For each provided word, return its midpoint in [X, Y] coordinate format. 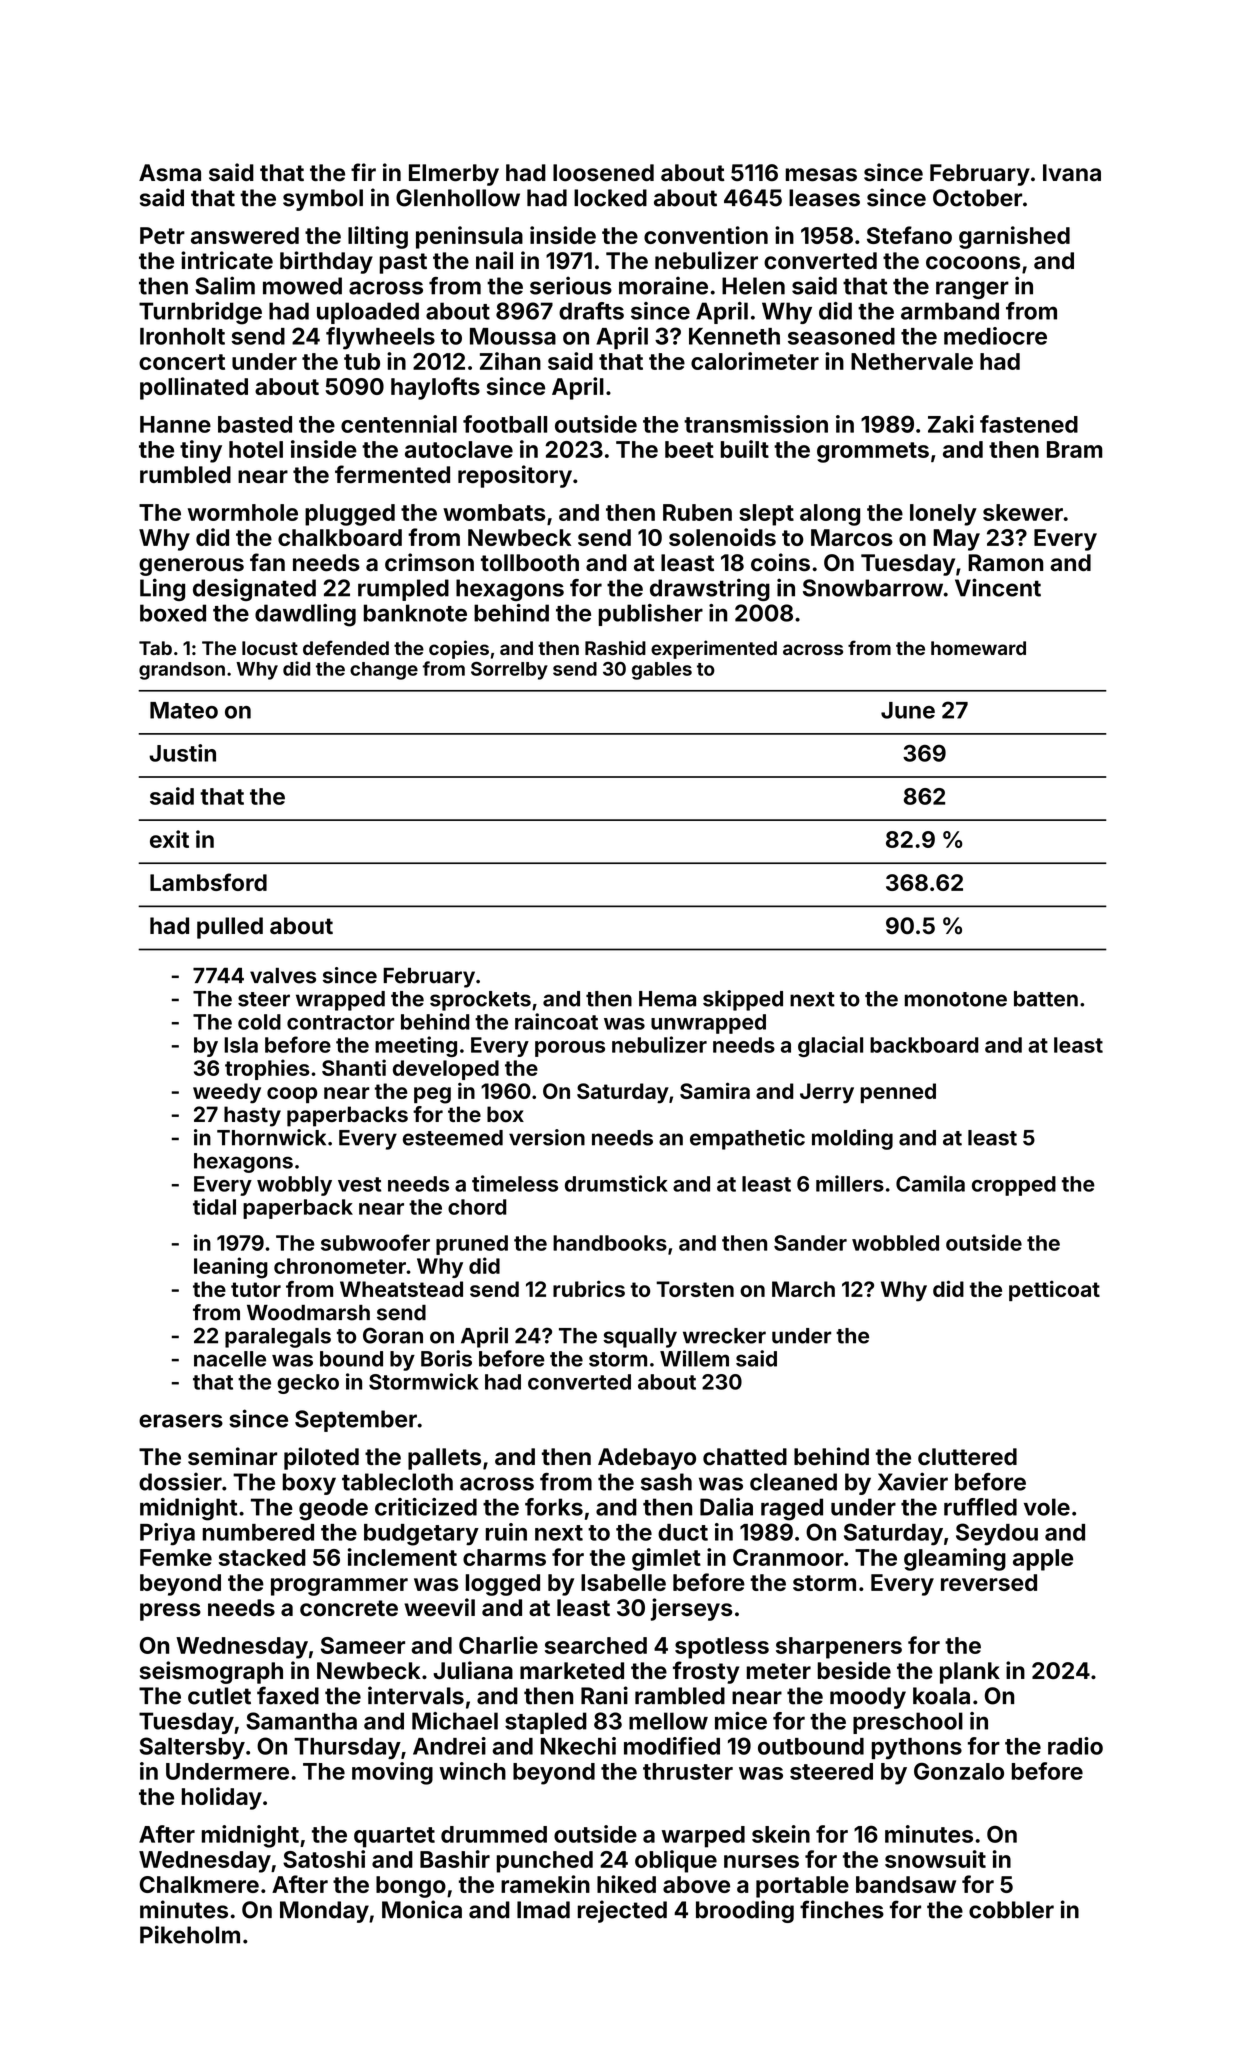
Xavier [913, 1481]
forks [554, 1507]
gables [662, 671]
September [356, 1421]
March [803, 1289]
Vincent [998, 587]
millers [850, 1183]
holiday [222, 1798]
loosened [603, 173]
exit [169, 839]
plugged [350, 515]
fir [363, 172]
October [977, 198]
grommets [873, 452]
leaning [231, 1268]
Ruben [697, 512]
